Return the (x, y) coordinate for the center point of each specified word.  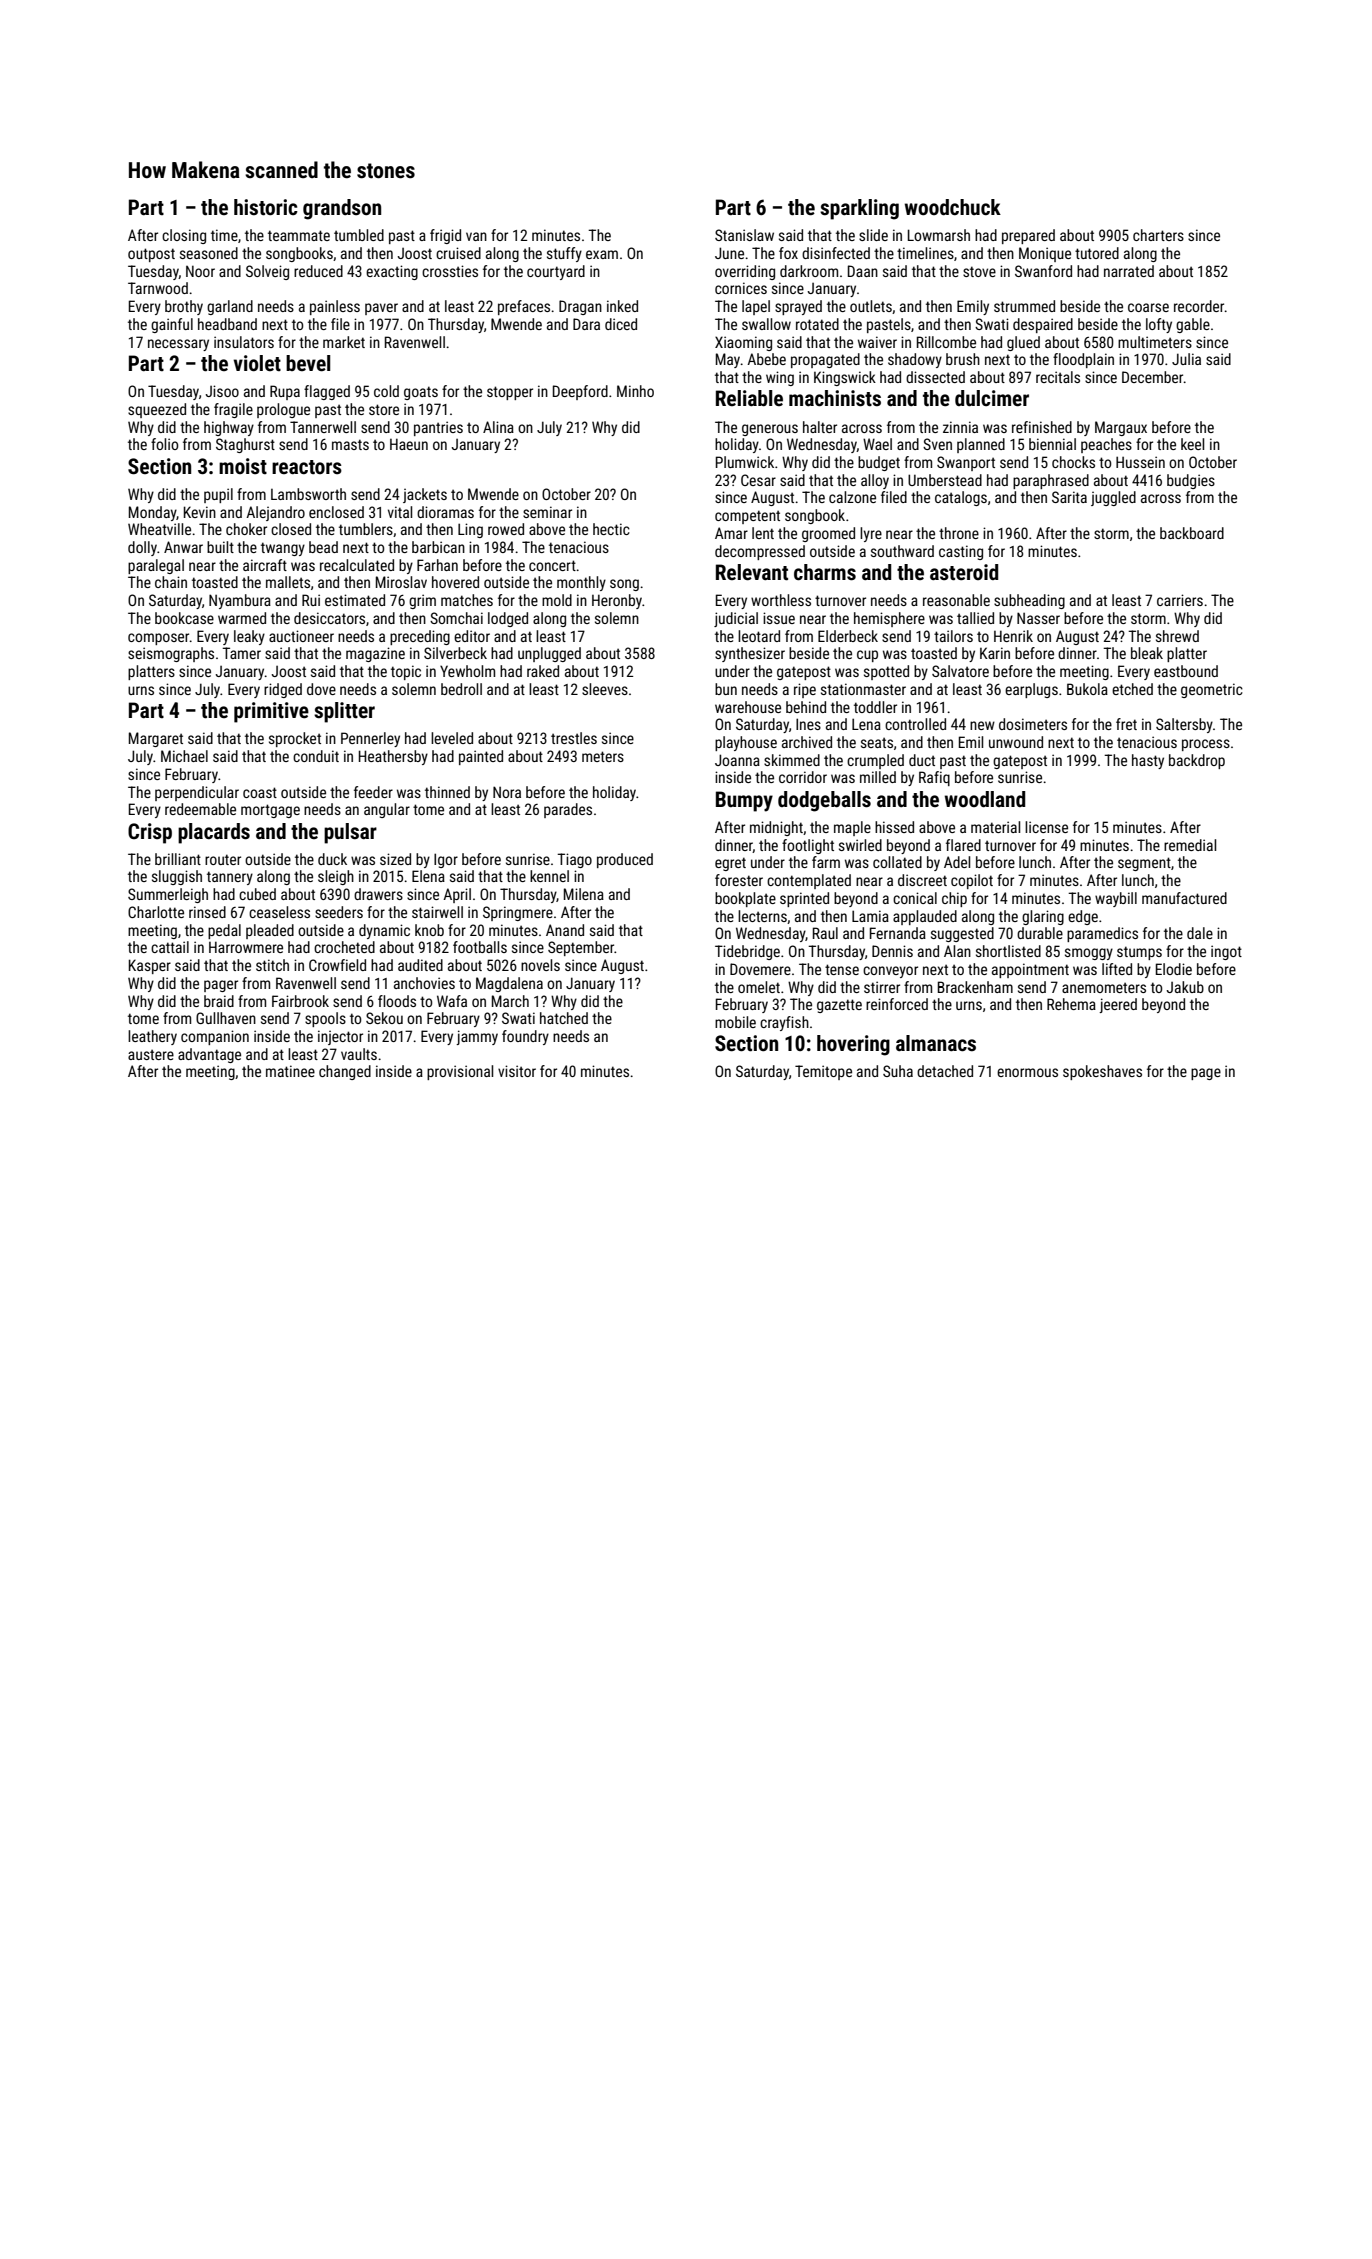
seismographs (171, 654)
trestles (574, 738)
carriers (1180, 600)
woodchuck (953, 207)
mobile (735, 1022)
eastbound (1186, 671)
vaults (359, 1054)
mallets (288, 582)
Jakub (1185, 987)
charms (825, 572)
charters (1158, 235)
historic (266, 207)
